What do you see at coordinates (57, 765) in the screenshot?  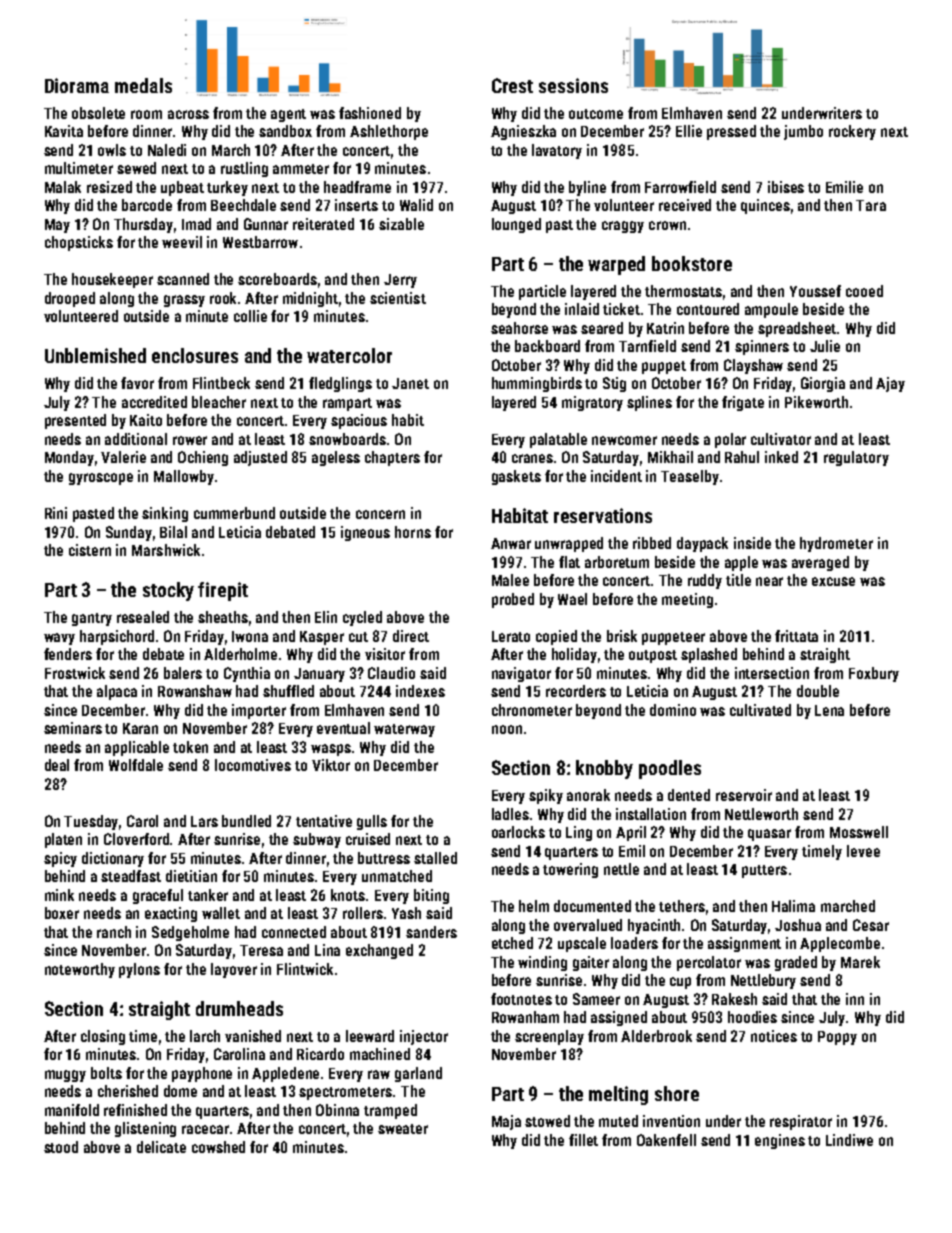 I see `deal` at bounding box center [57, 765].
